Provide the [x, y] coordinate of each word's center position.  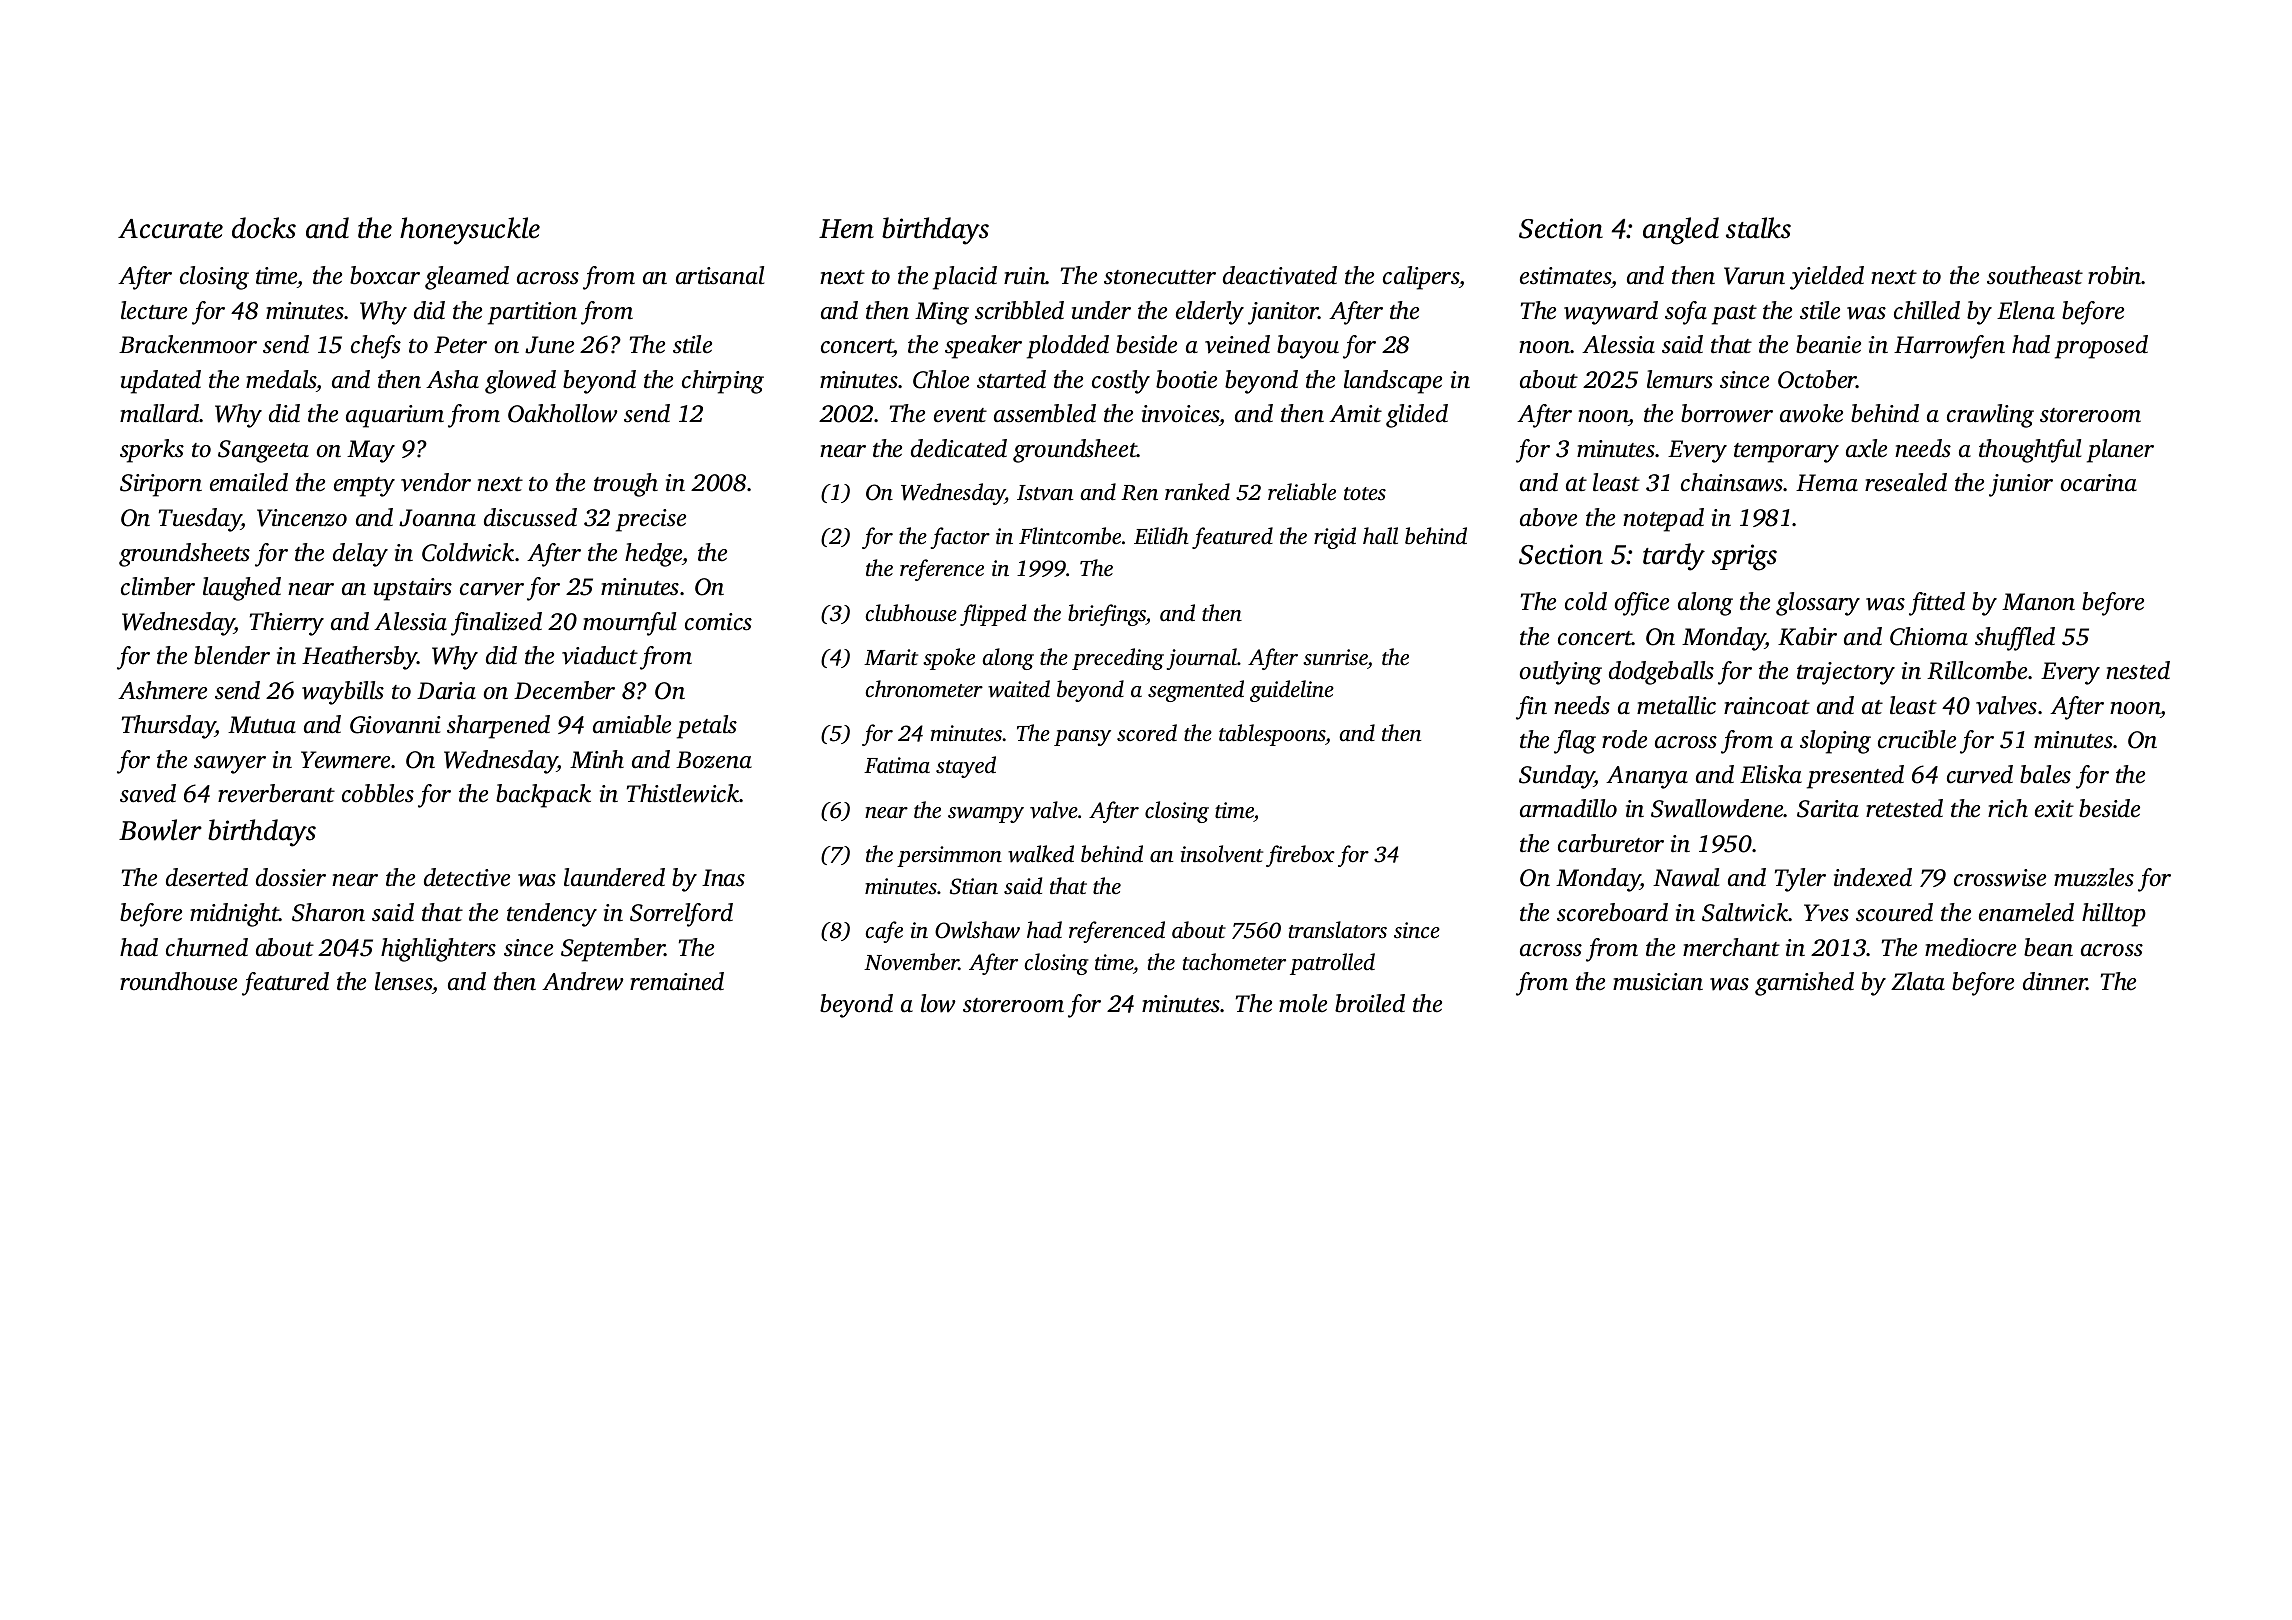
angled [1681, 231]
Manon [2038, 602]
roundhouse [178, 981]
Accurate [170, 229]
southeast [2035, 275]
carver [492, 589]
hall [1380, 536]
